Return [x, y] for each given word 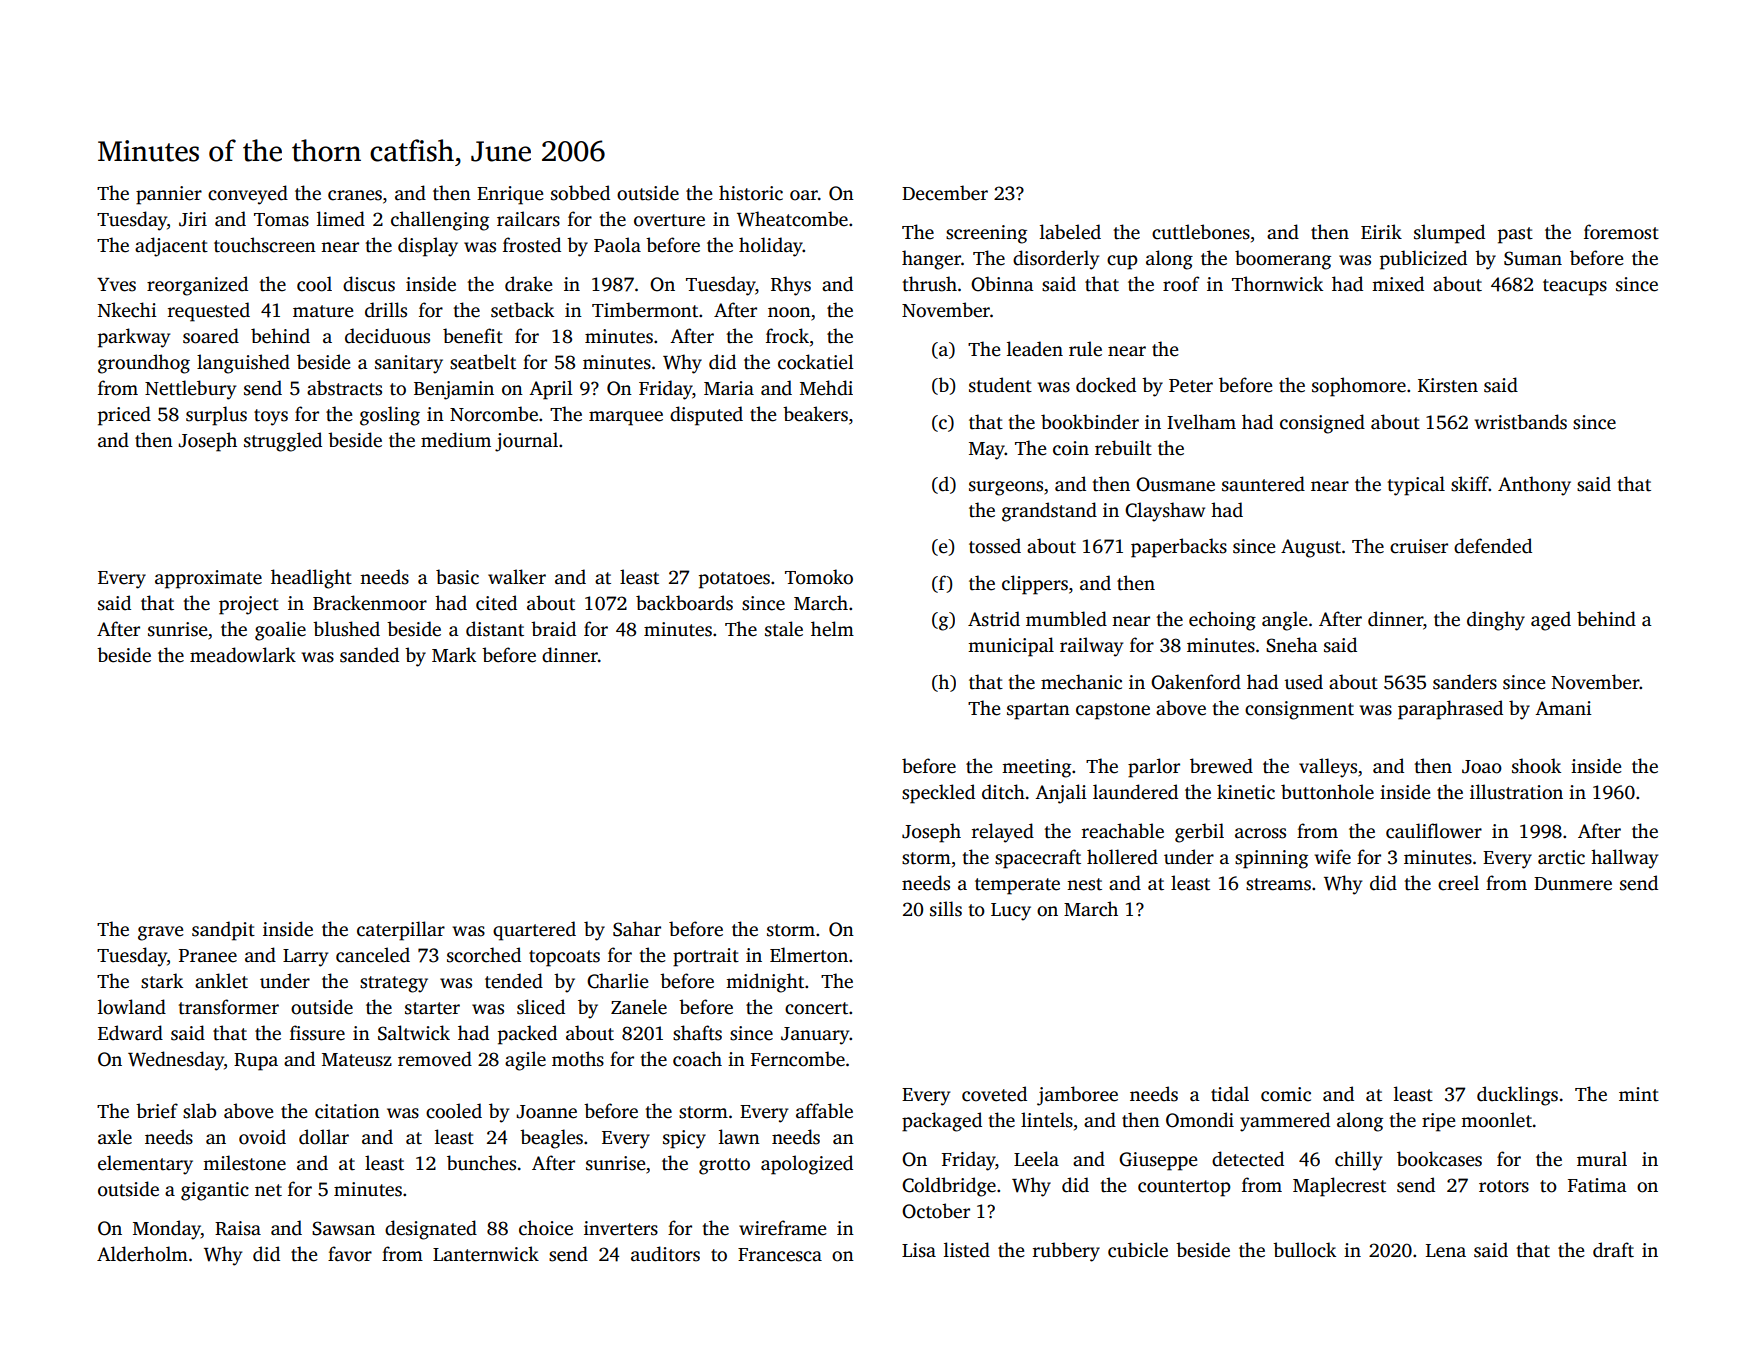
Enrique [510, 195]
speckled [938, 794]
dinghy [1496, 621]
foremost [1621, 232]
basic [457, 577]
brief [157, 1111]
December [945, 193]
